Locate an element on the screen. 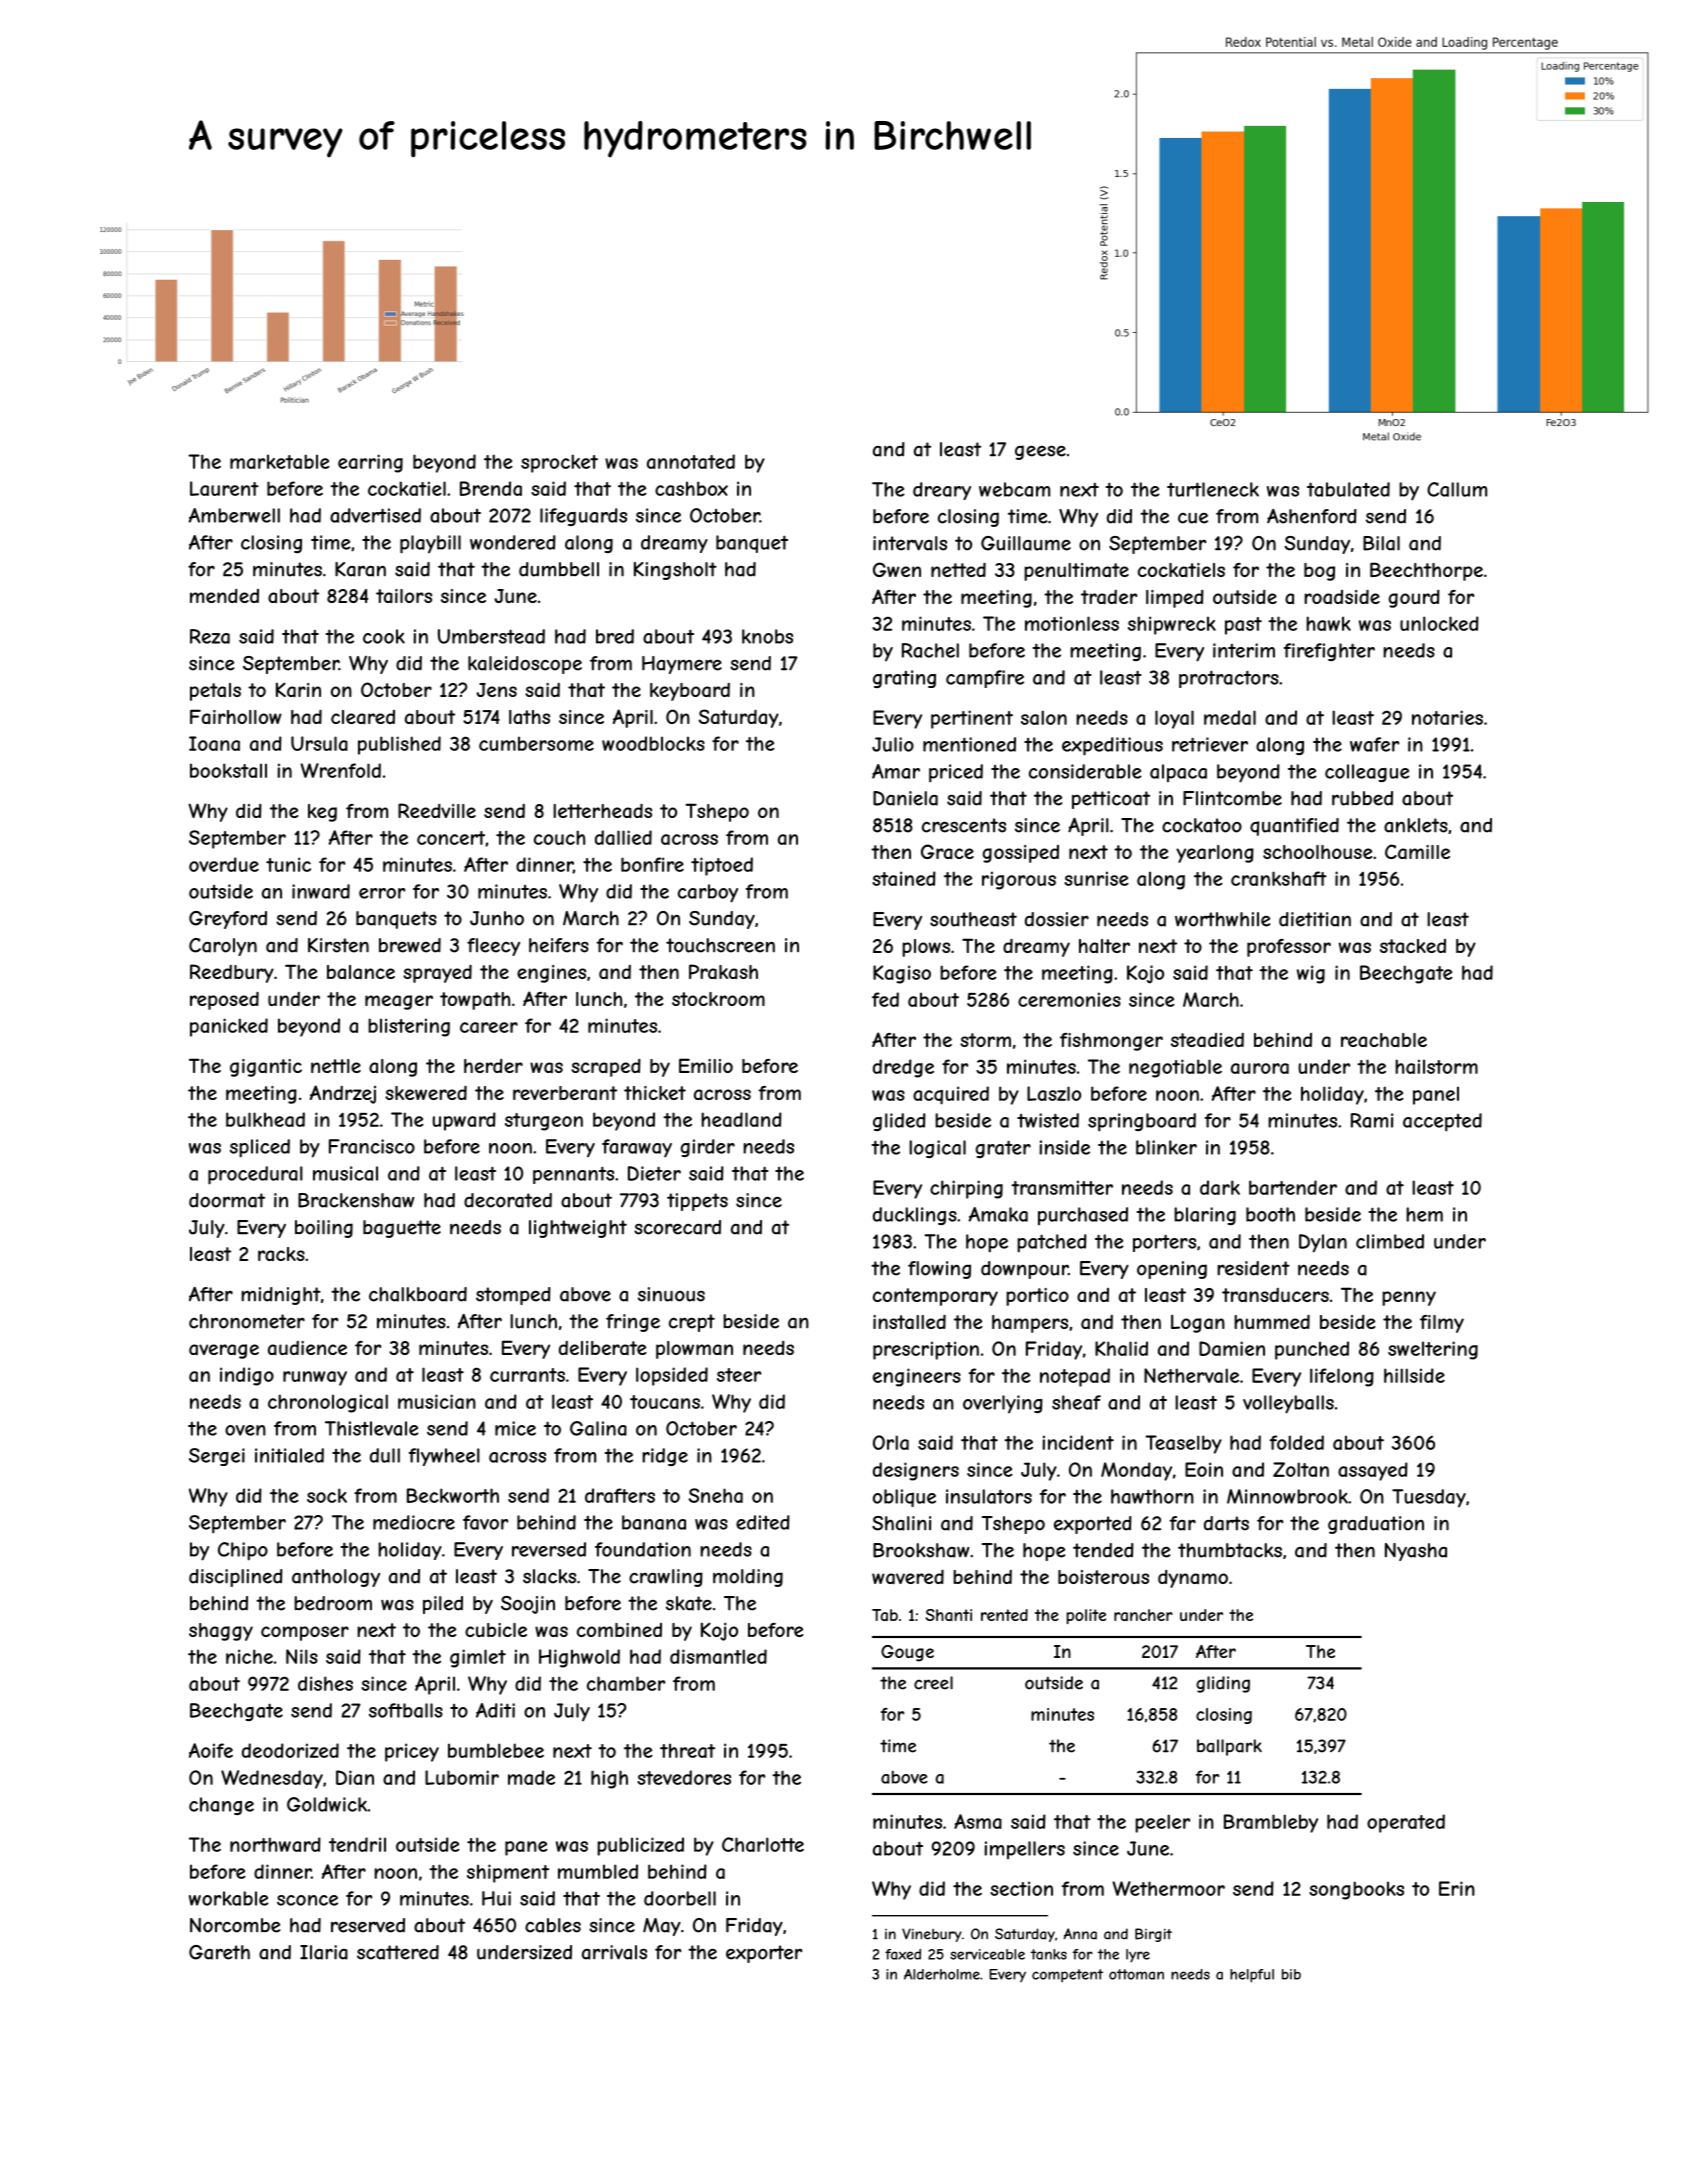 Image resolution: width=1683 pixels, height=2178 pixels. grater is located at coordinates (1003, 1149).
